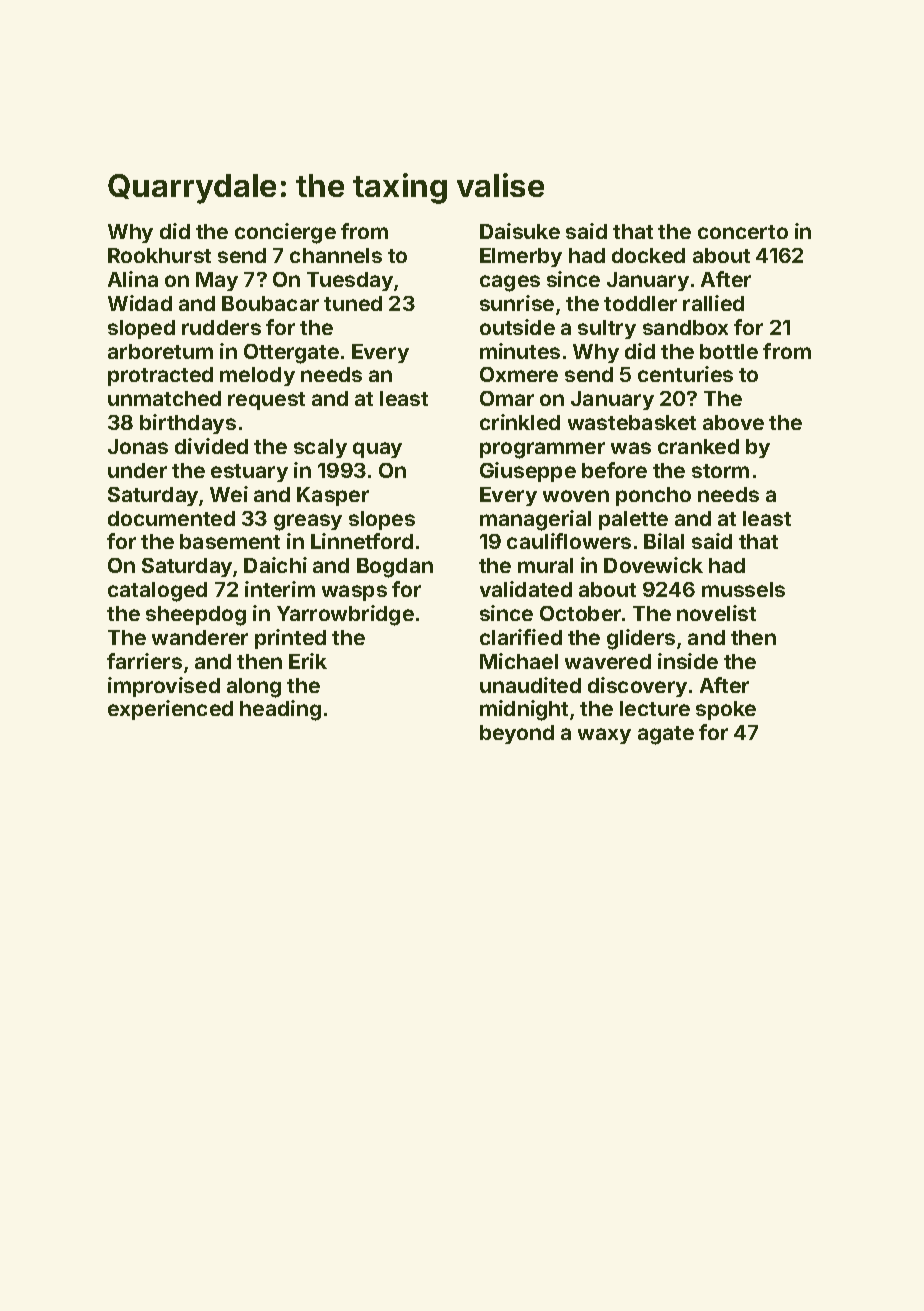 This screenshot has width=924, height=1311. I want to click on experienced, so click(170, 710).
